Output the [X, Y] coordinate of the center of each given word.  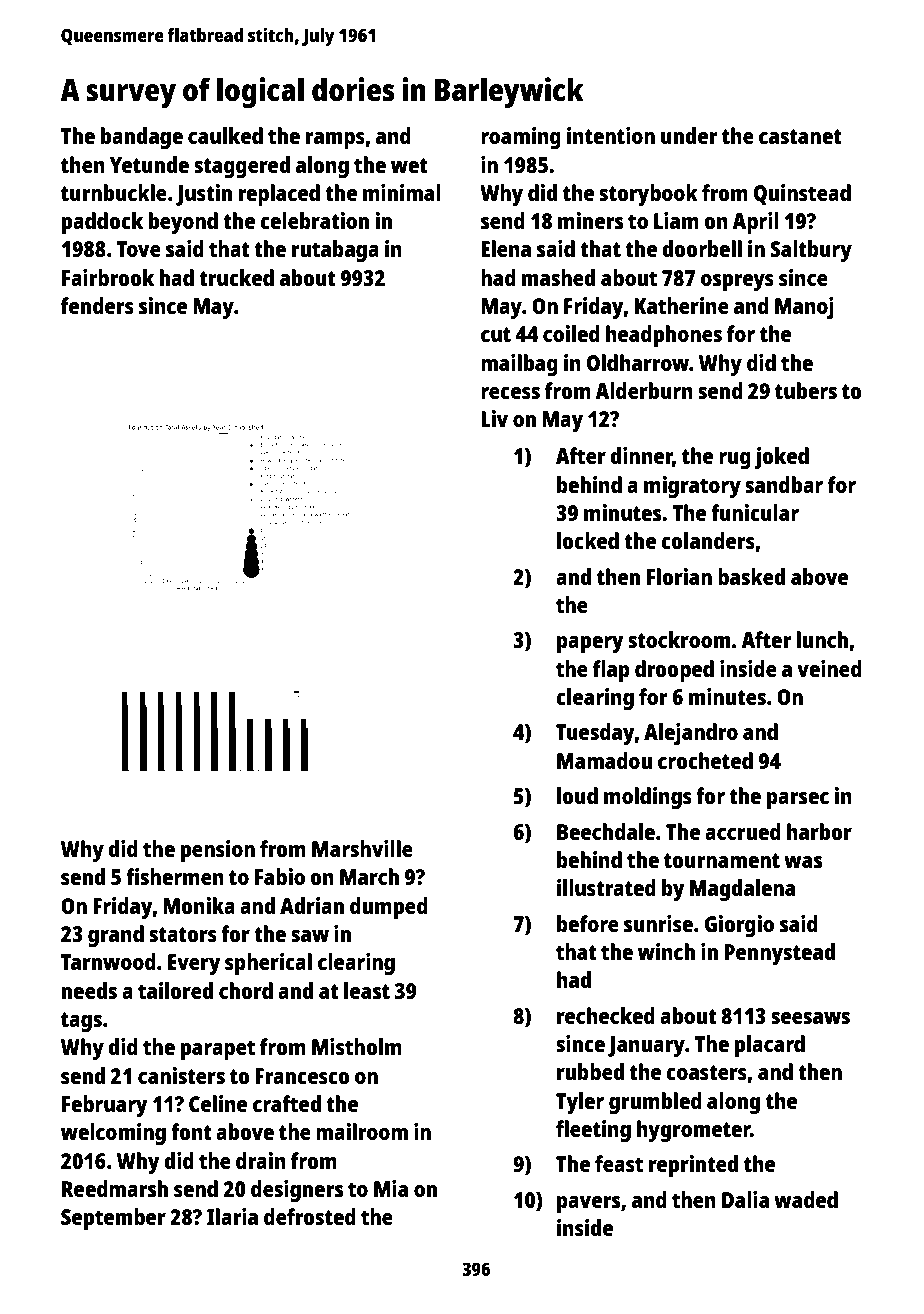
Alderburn [644, 390]
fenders [97, 305]
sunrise [658, 923]
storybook [648, 195]
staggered [242, 167]
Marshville [362, 848]
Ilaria [232, 1216]
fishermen [175, 876]
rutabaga [335, 251]
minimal [402, 192]
